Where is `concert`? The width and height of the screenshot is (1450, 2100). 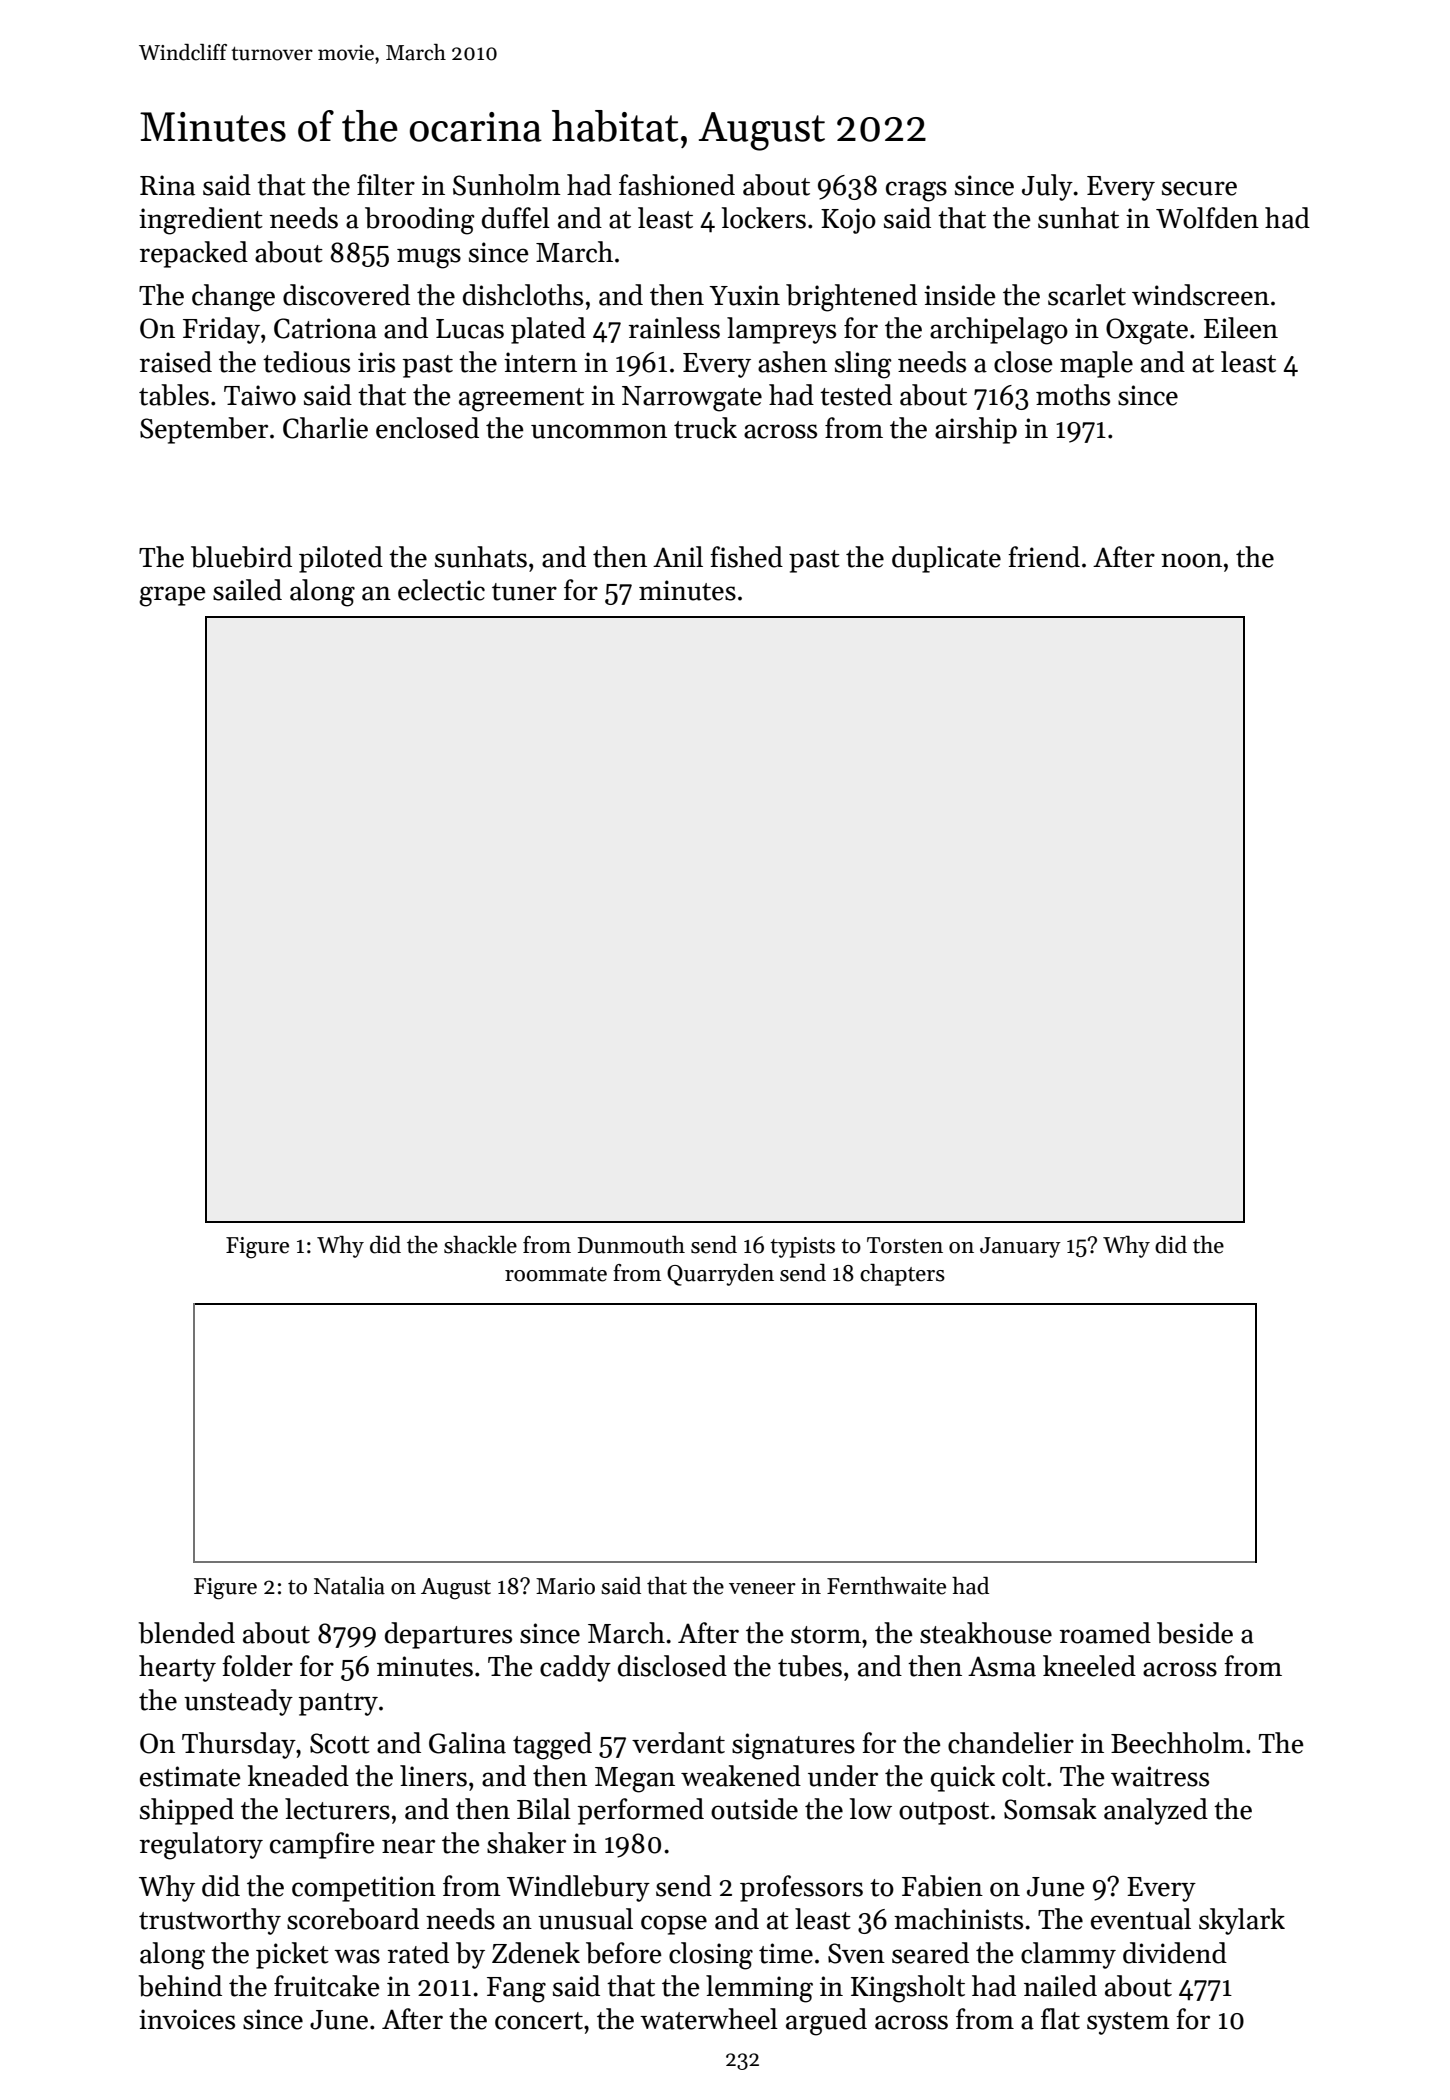
concert is located at coordinates (539, 2021).
